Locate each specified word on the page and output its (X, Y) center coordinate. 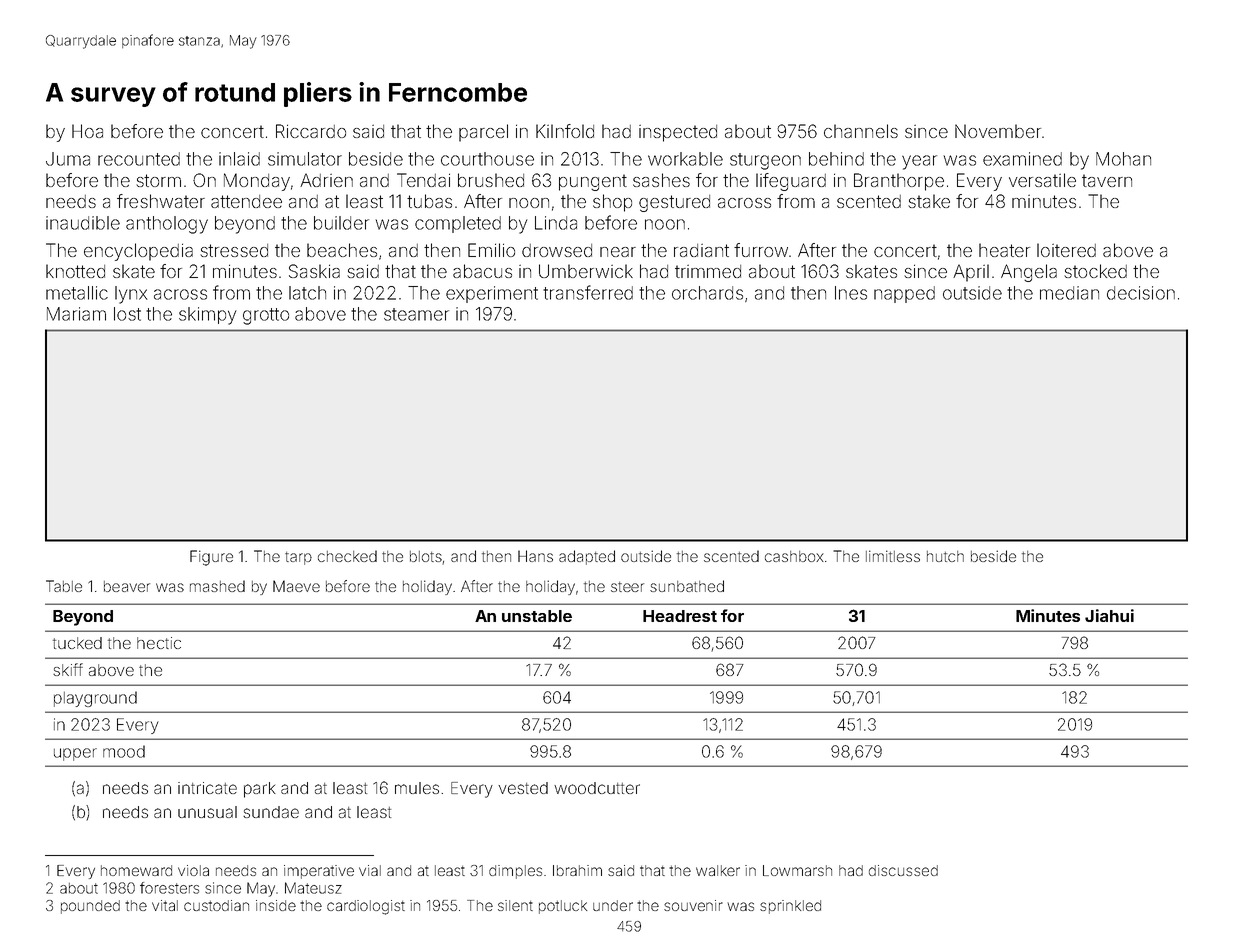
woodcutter (597, 788)
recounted (139, 159)
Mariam (76, 314)
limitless (893, 556)
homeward (136, 870)
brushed (491, 180)
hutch (945, 556)
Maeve (296, 586)
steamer (416, 314)
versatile (1042, 180)
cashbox (794, 556)
